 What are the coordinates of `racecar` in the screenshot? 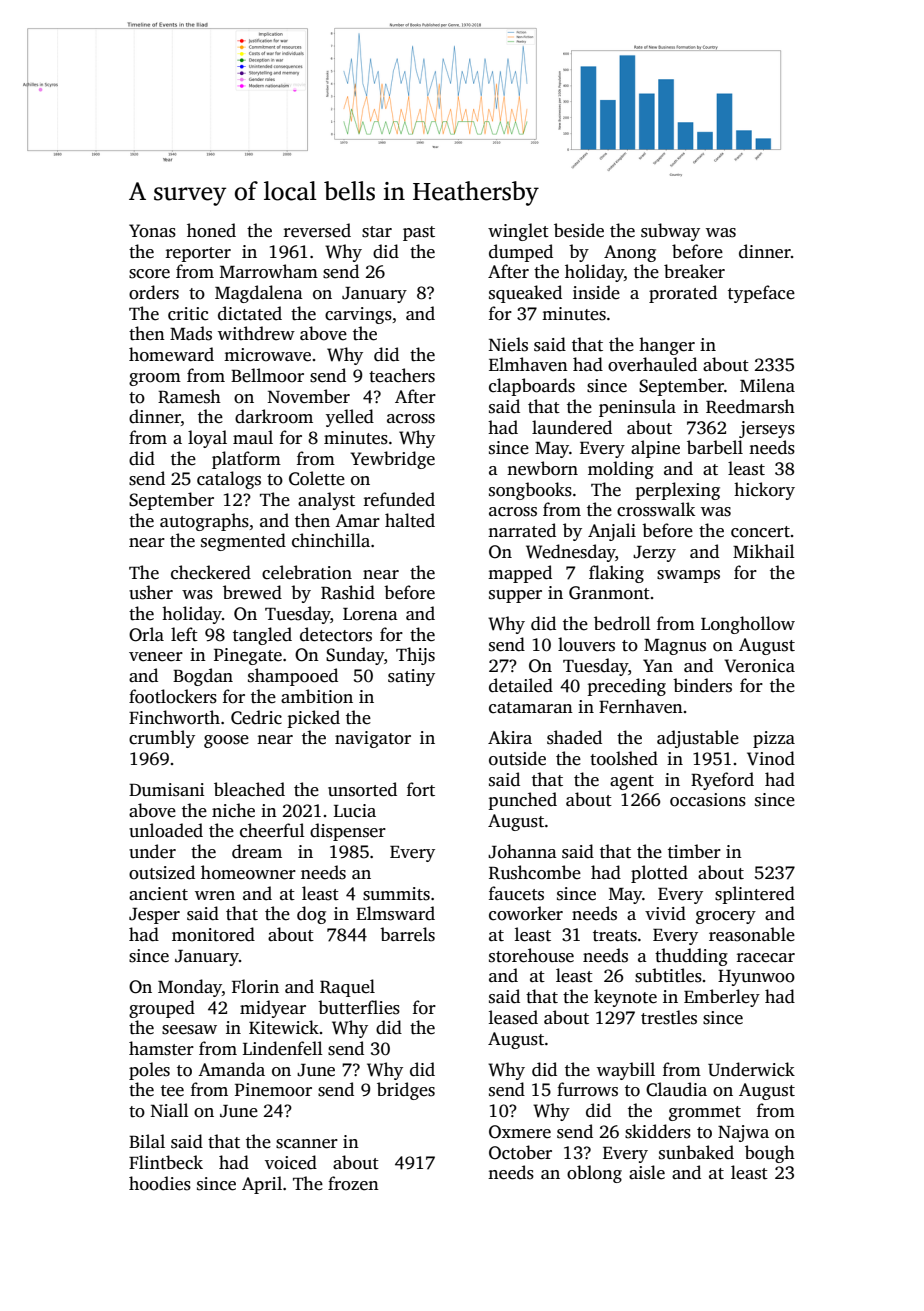 It's located at (766, 958).
